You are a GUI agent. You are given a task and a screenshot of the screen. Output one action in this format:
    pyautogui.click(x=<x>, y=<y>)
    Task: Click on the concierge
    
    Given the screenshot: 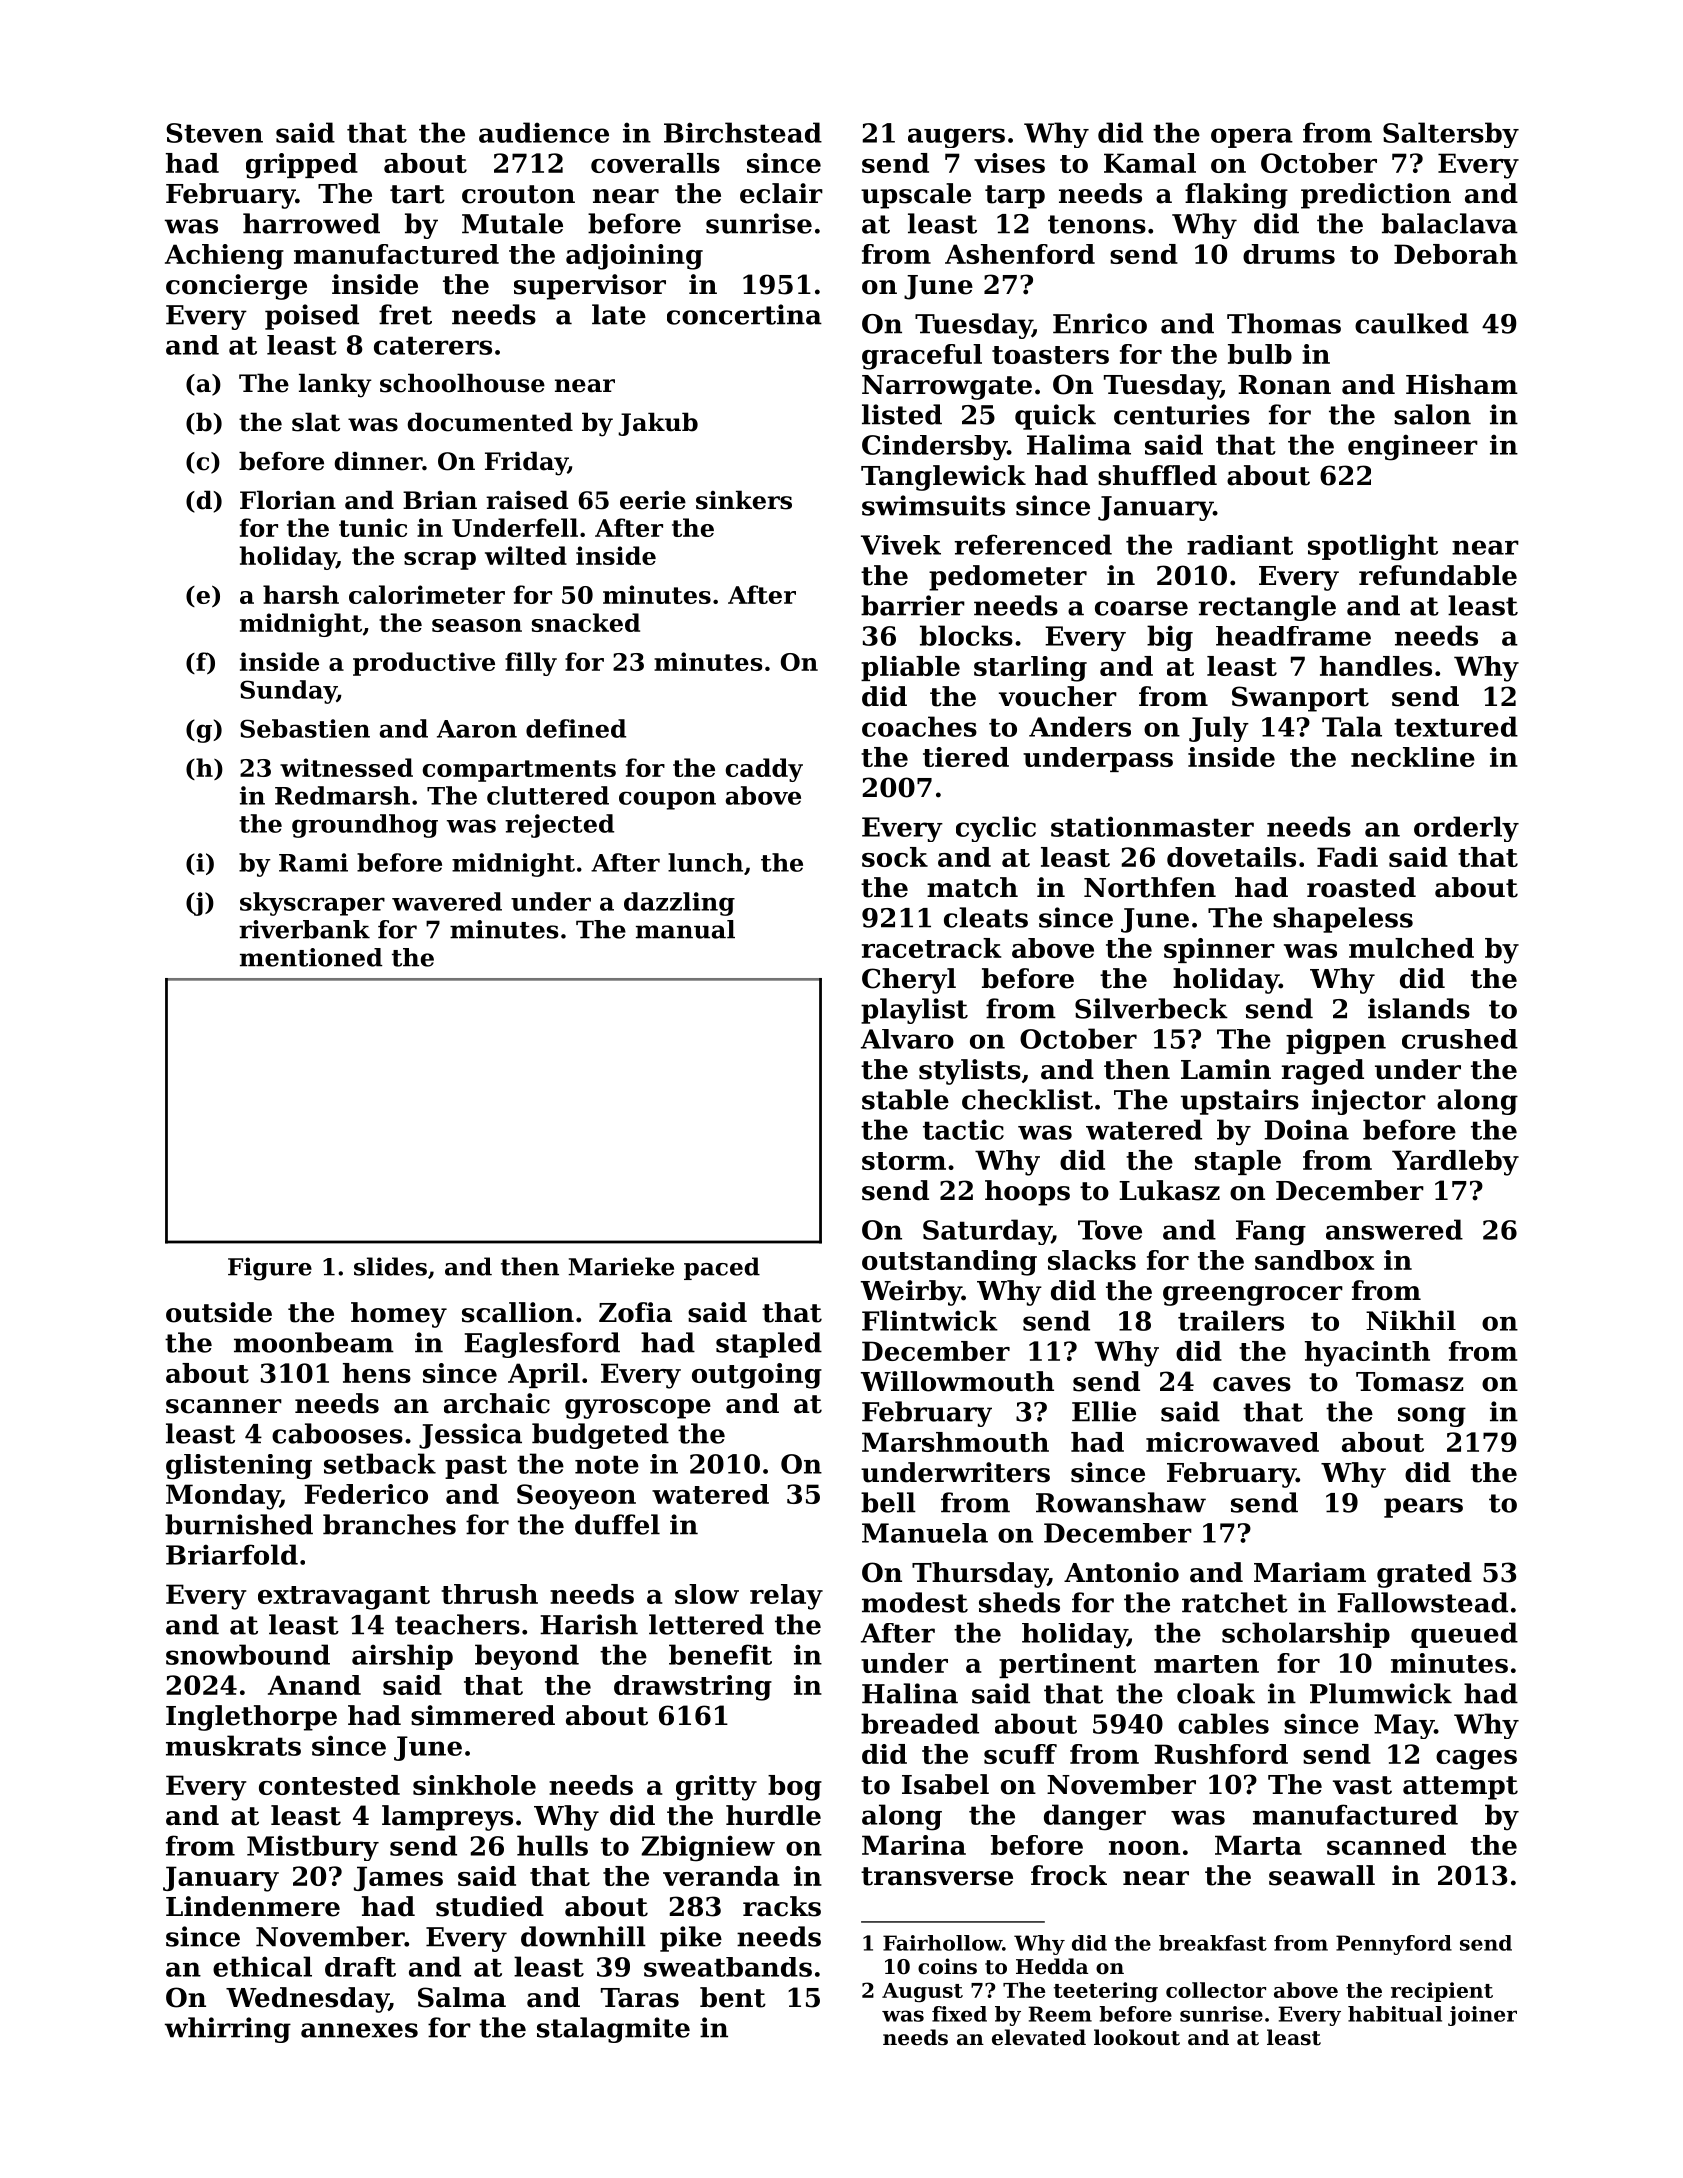 What is the action you would take?
    pyautogui.click(x=236, y=287)
